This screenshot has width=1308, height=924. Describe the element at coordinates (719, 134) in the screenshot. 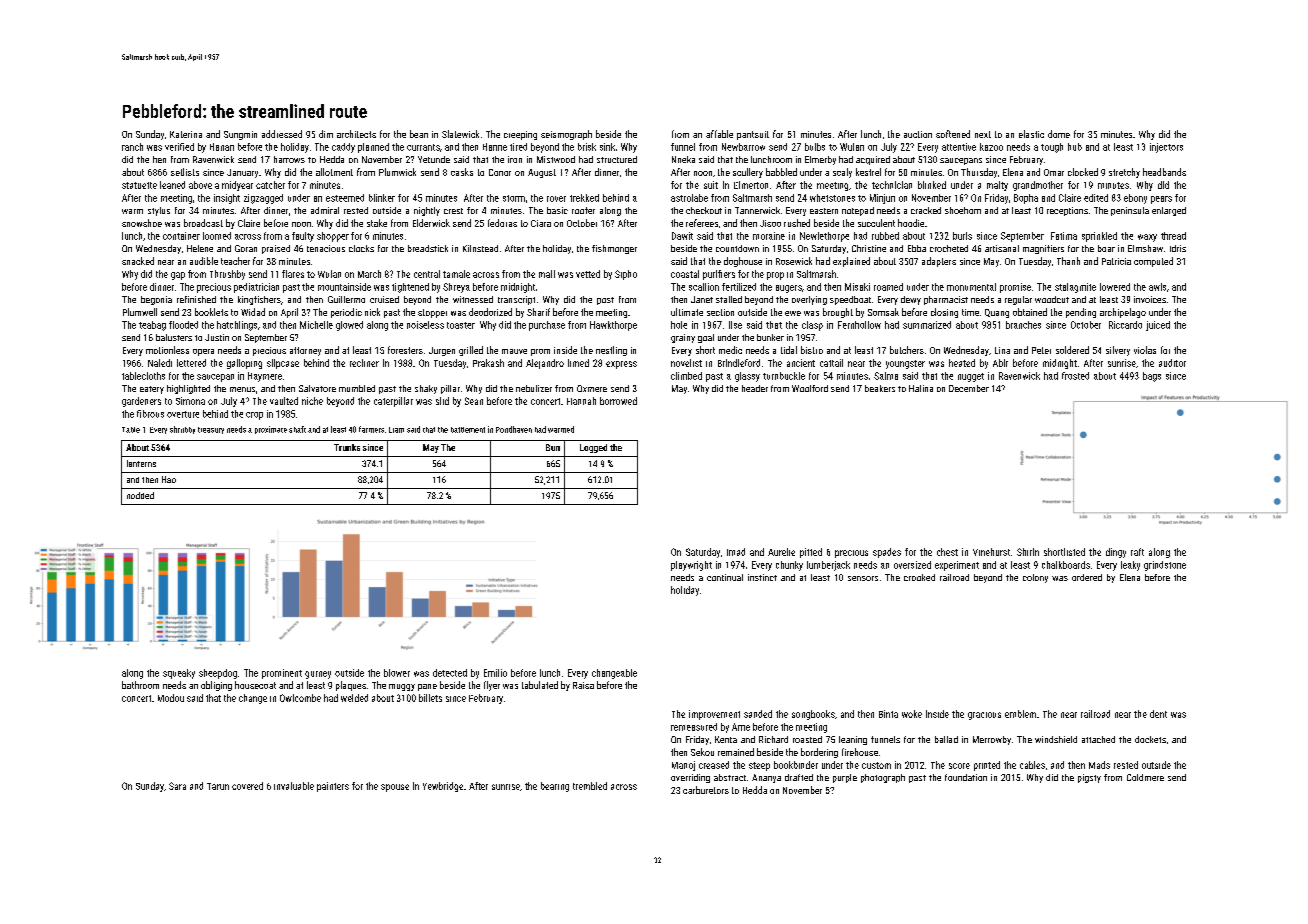

I see `affable` at that location.
